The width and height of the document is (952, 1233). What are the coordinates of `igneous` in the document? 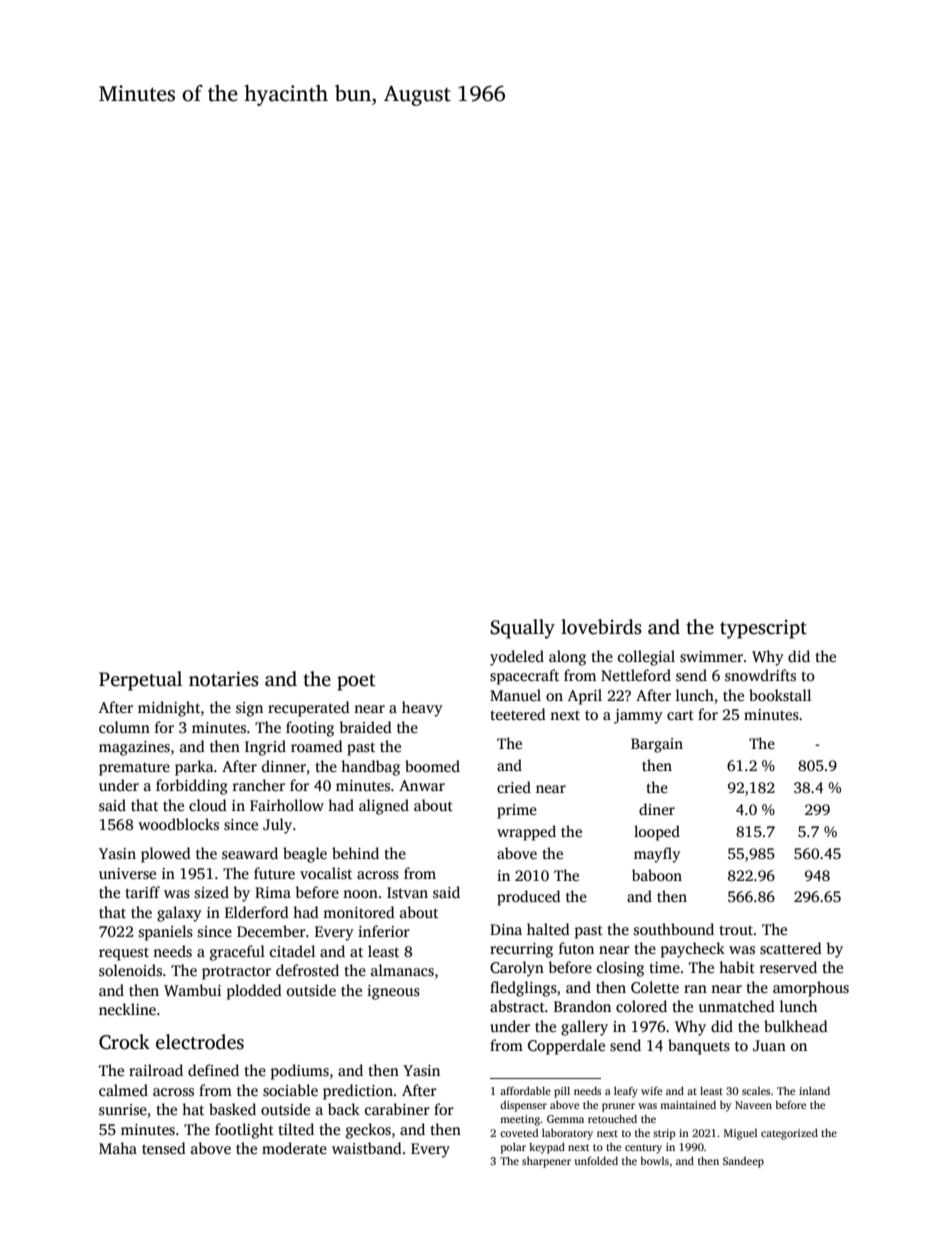 It's located at (393, 992).
